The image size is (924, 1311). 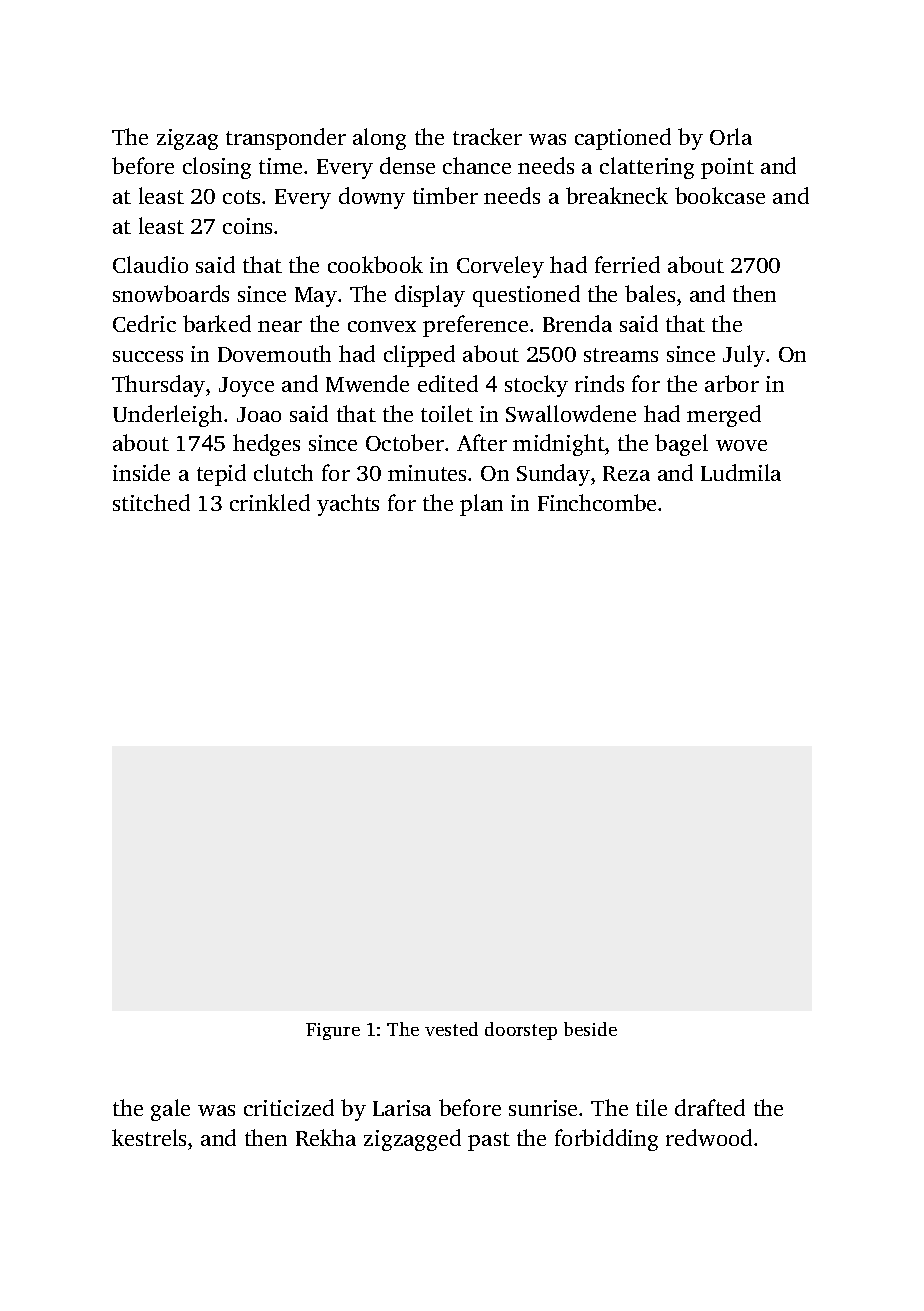 I want to click on forbidding, so click(x=606, y=1140).
